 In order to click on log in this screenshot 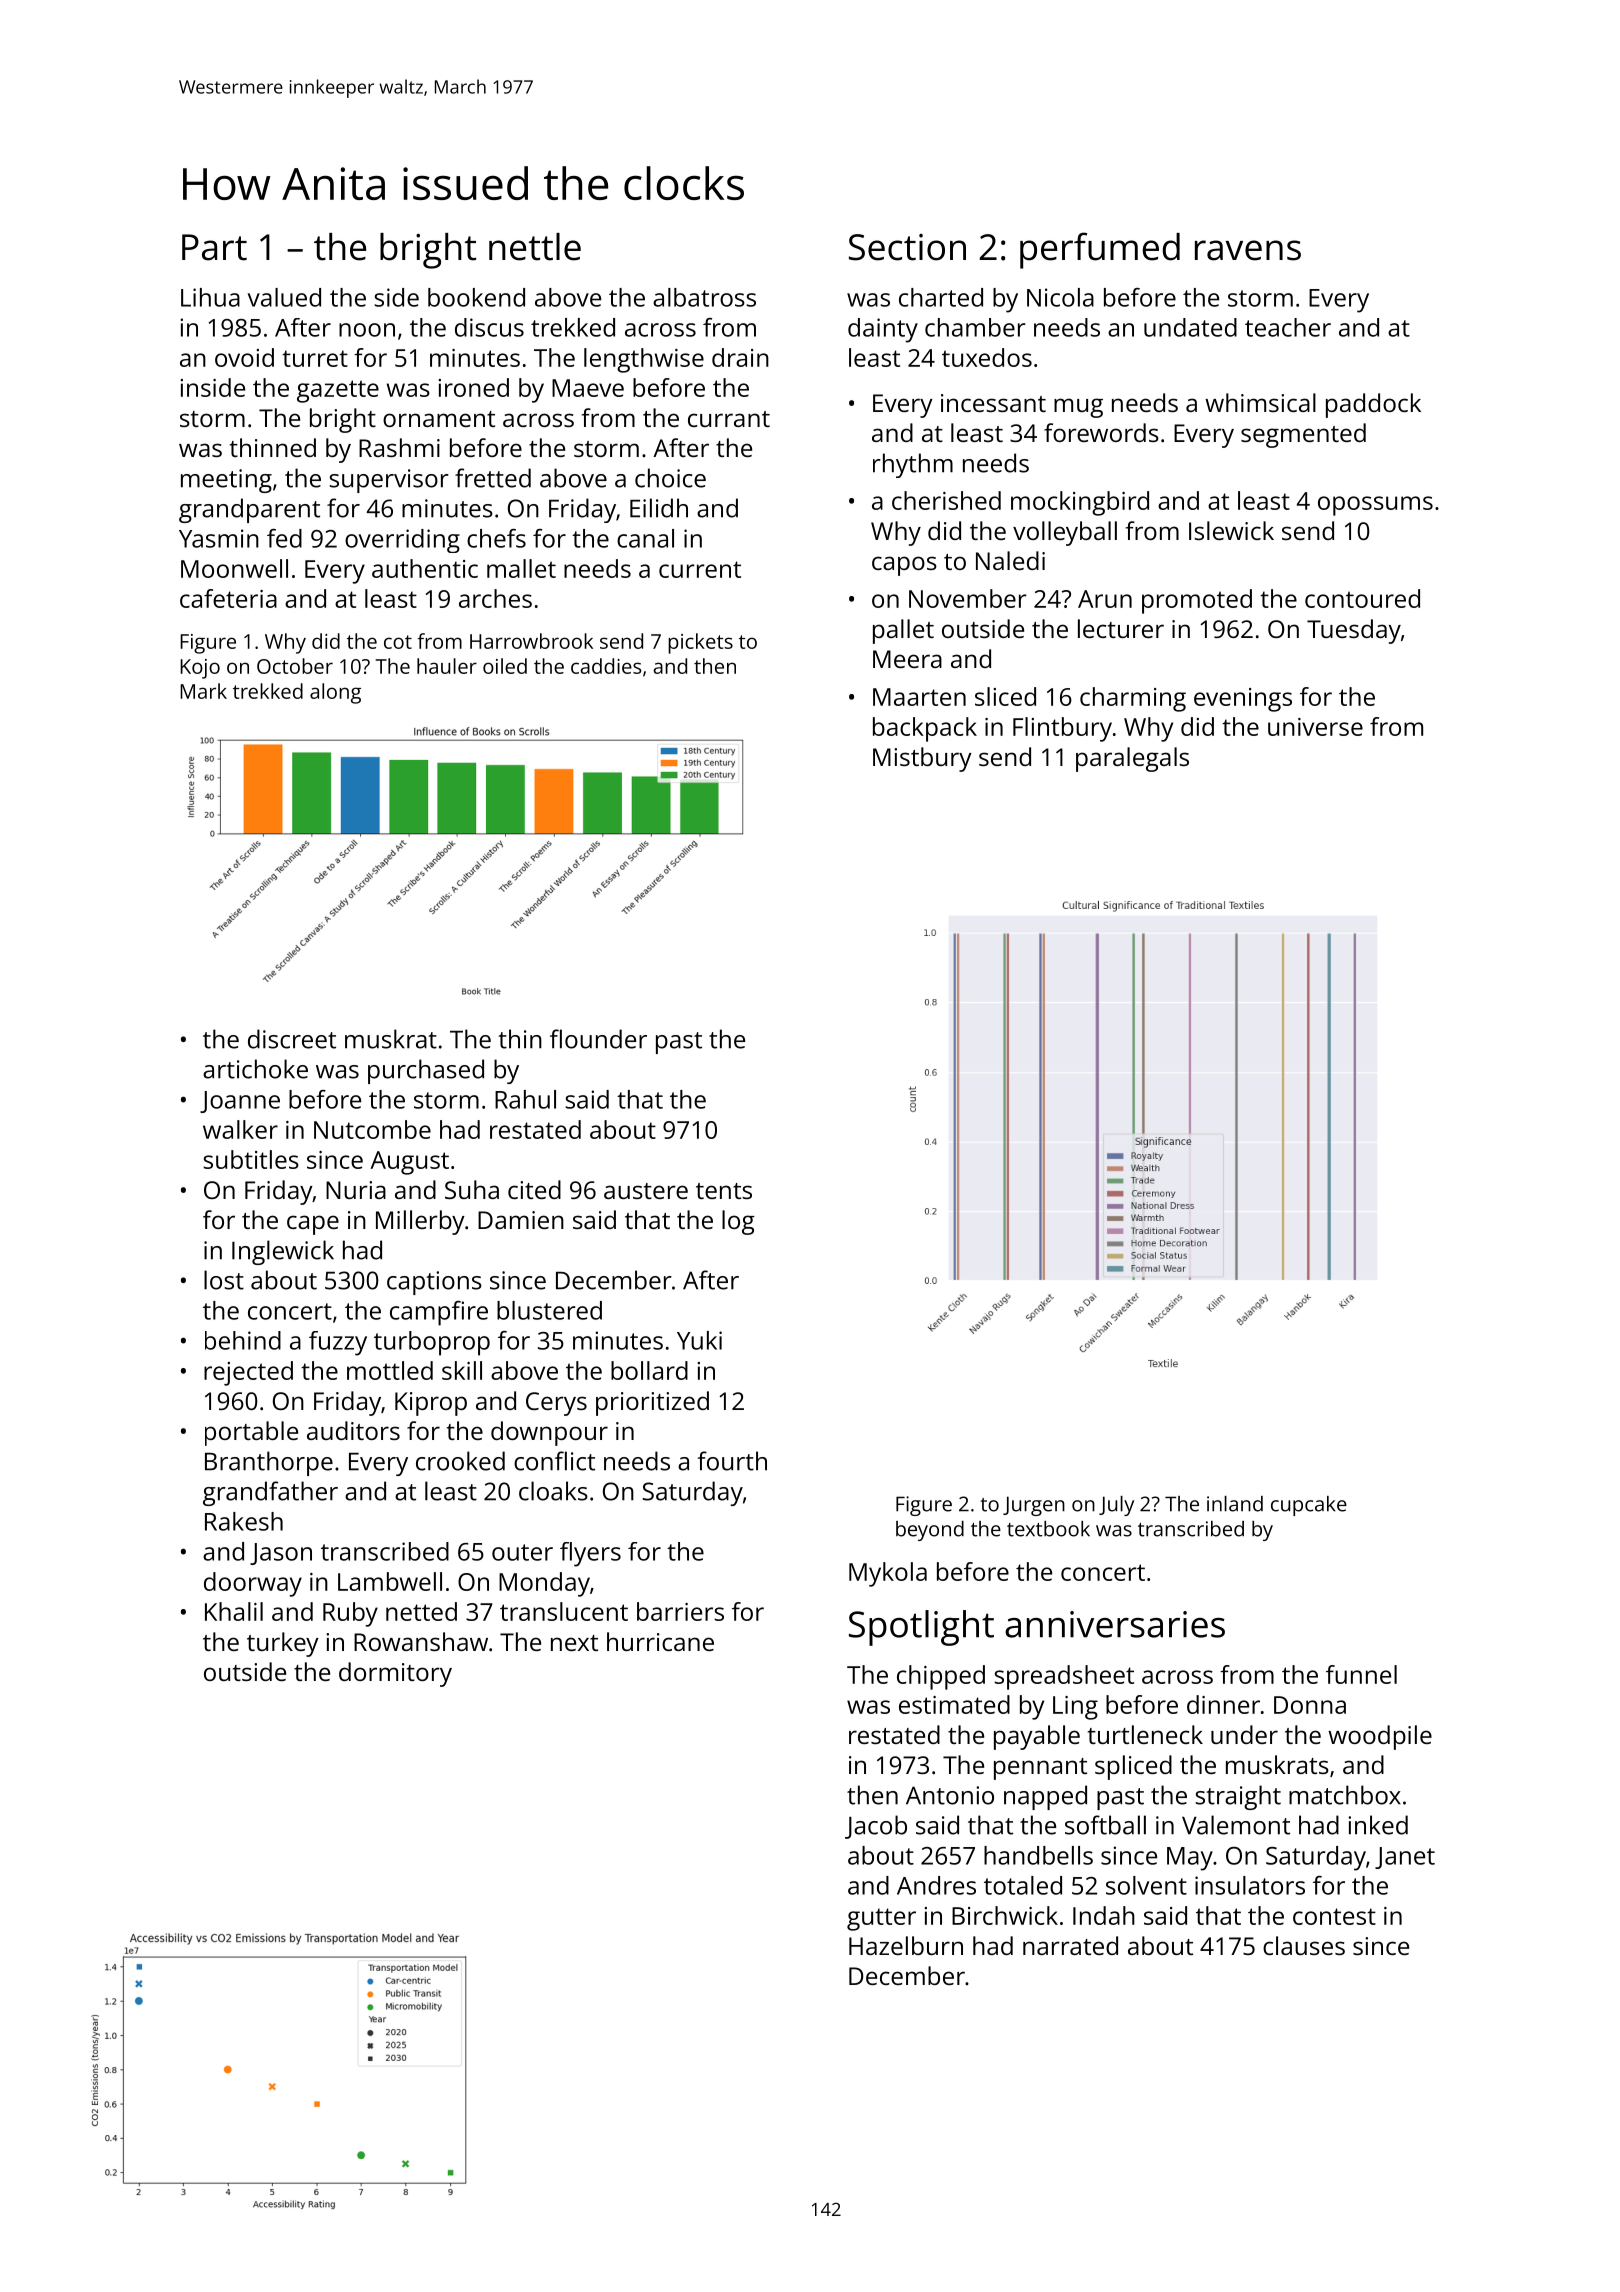, I will do `click(738, 1222)`.
